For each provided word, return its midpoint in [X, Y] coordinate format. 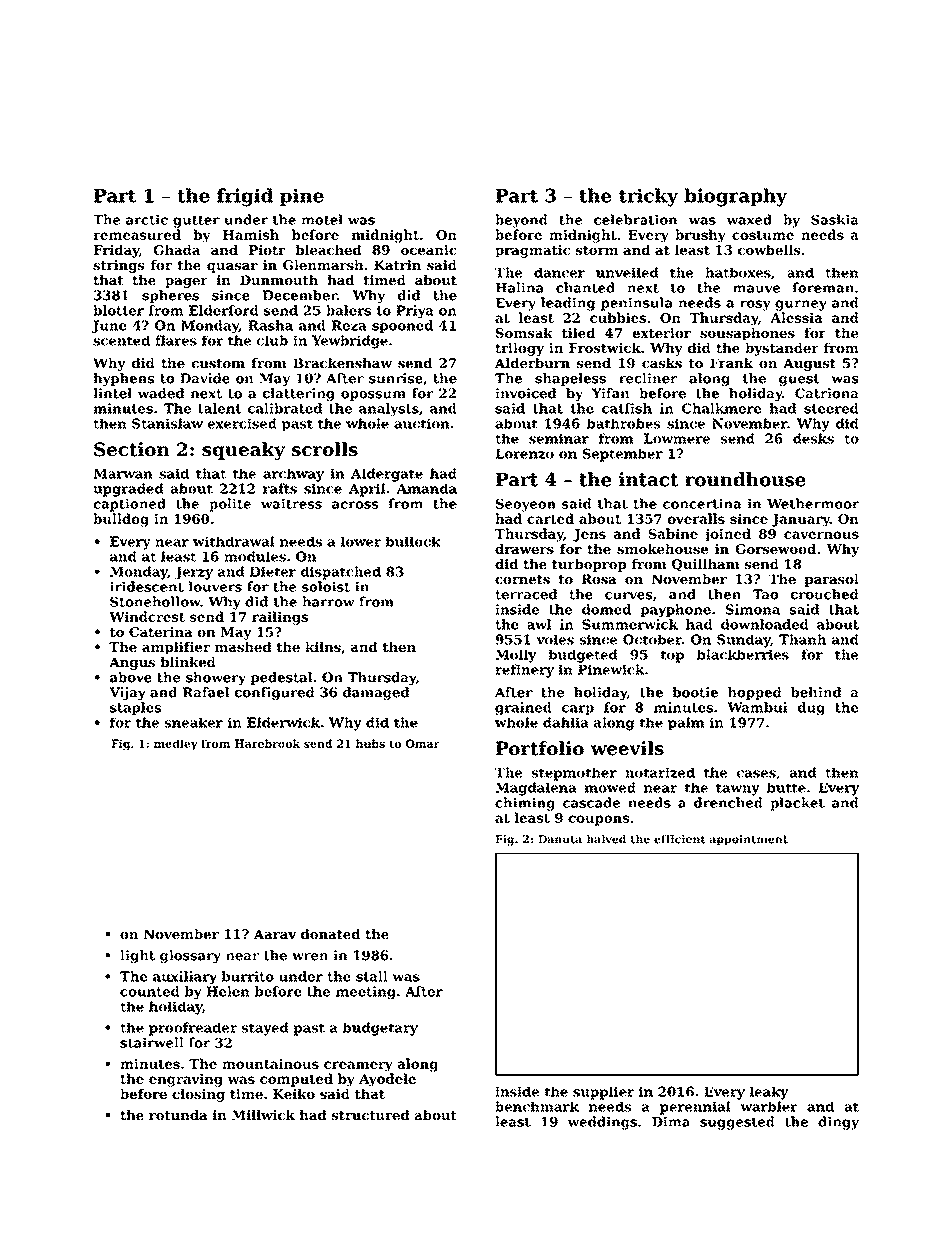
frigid [245, 197]
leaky [769, 1093]
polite [230, 505]
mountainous [270, 1063]
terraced [526, 594]
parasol [831, 580]
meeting [366, 992]
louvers [215, 586]
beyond [521, 221]
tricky [648, 197]
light [137, 956]
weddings [602, 1123]
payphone [675, 610]
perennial [695, 1108]
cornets [522, 579]
